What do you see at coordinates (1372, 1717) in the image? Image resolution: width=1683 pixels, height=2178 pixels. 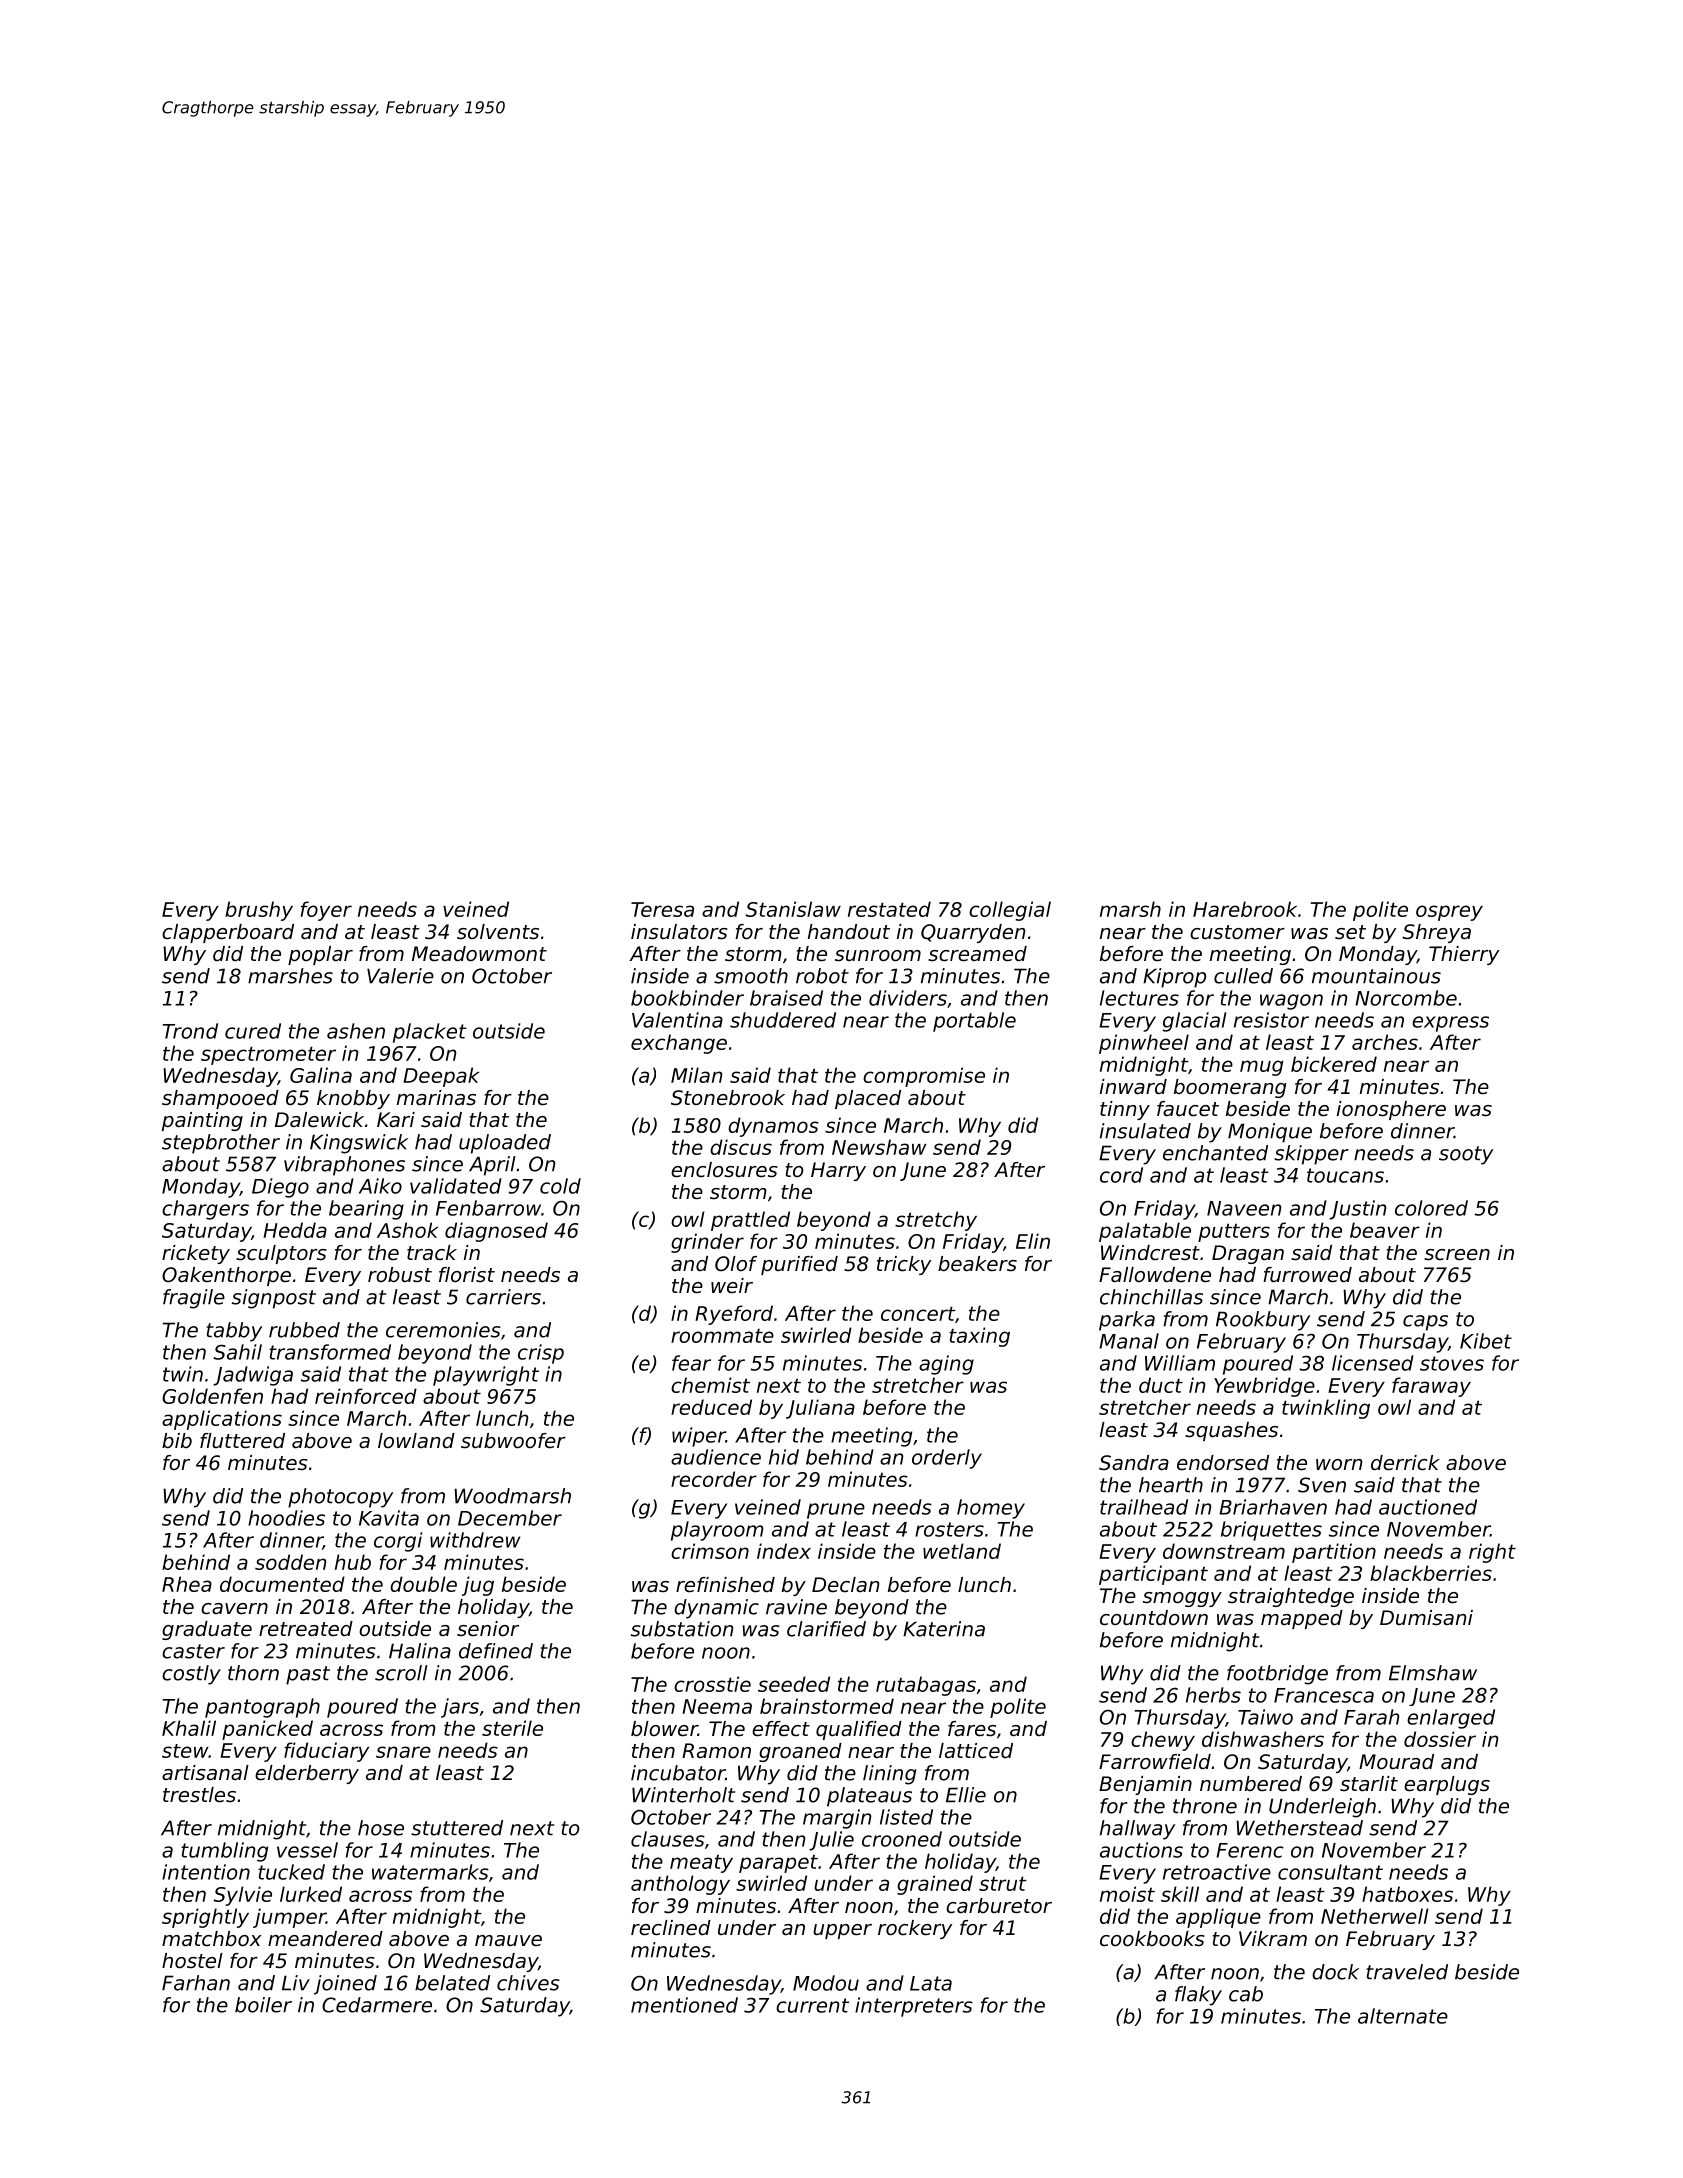 I see `Farah` at bounding box center [1372, 1717].
